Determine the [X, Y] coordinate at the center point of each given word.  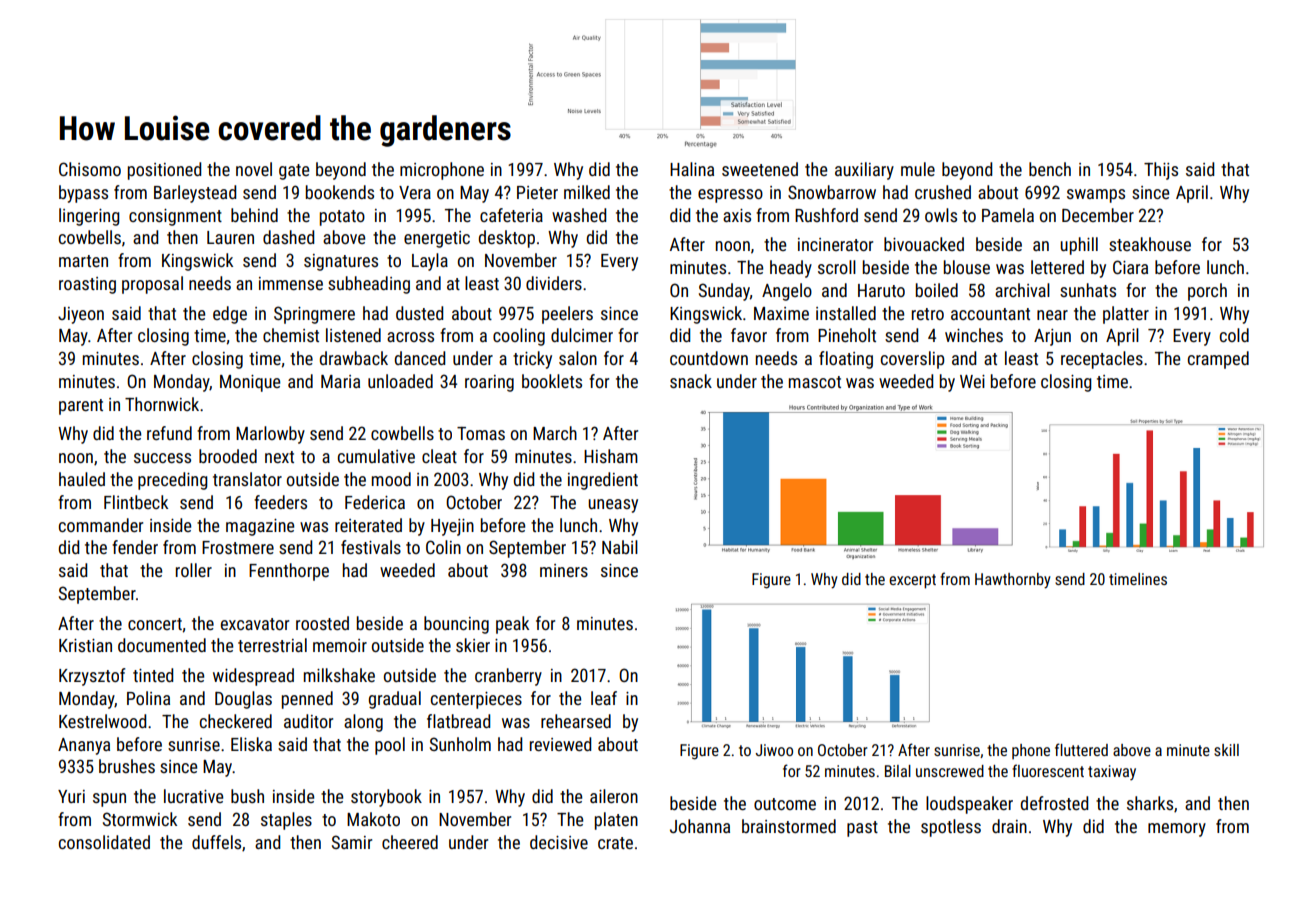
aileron [614, 796]
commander [101, 525]
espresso [730, 196]
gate [294, 172]
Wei [972, 381]
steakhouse [1150, 244]
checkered [236, 721]
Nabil [620, 547]
